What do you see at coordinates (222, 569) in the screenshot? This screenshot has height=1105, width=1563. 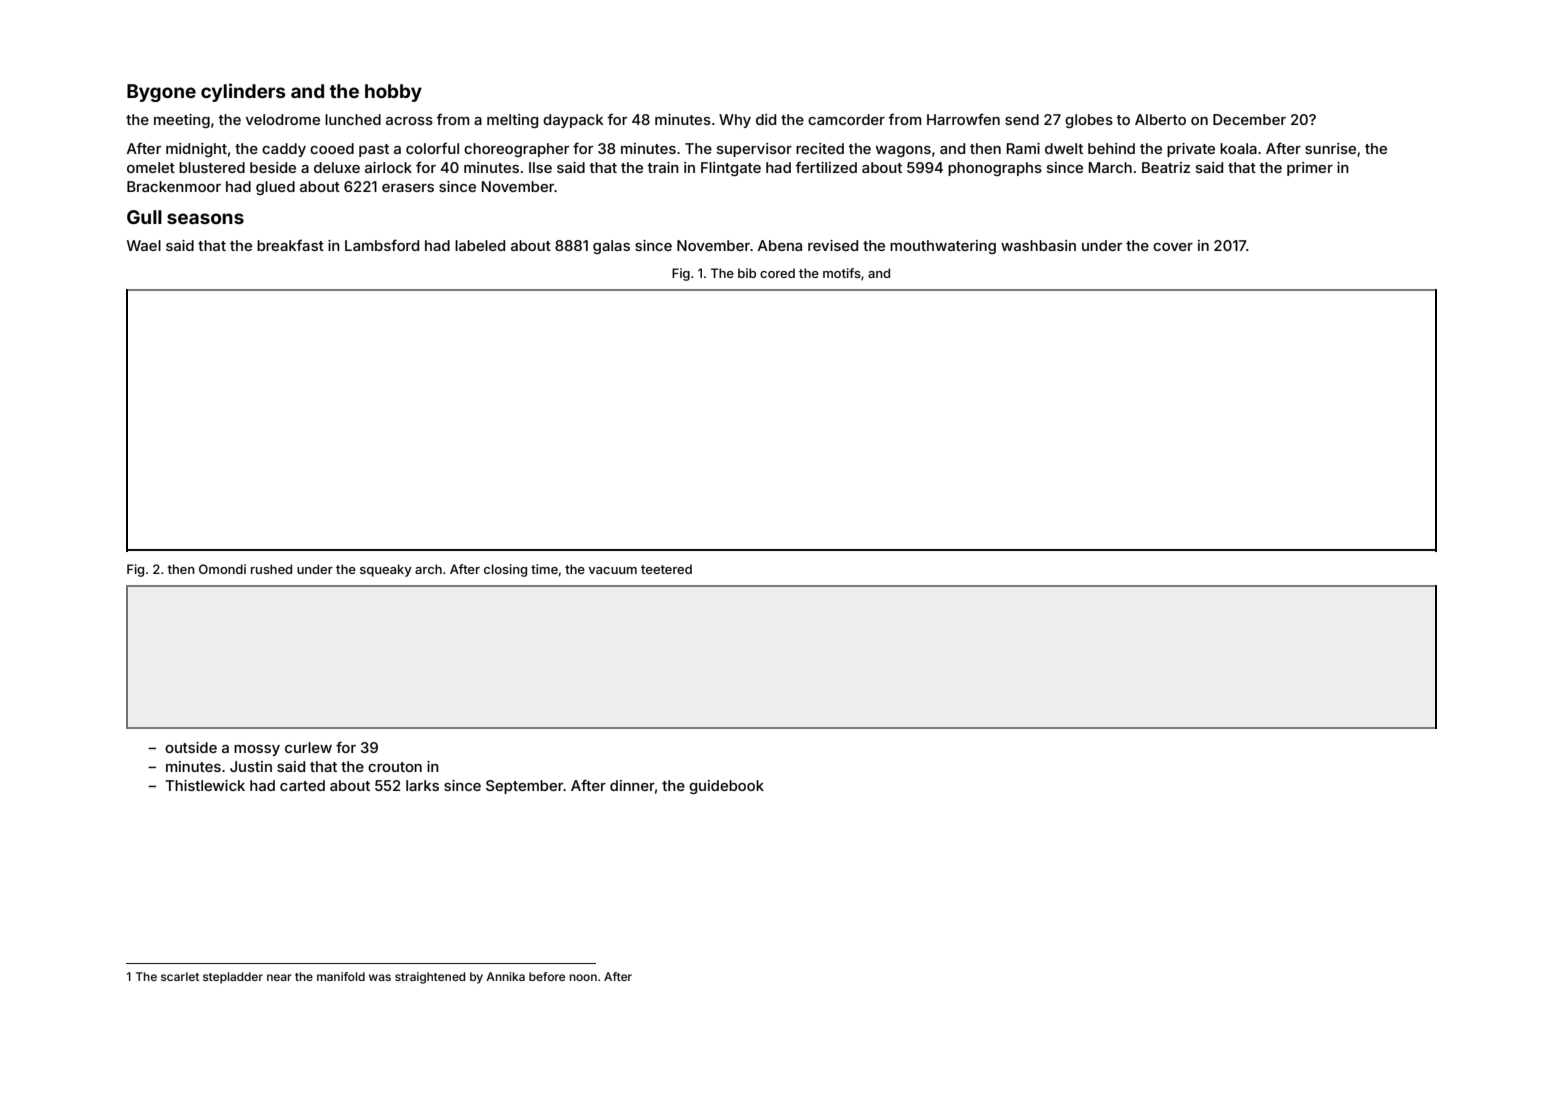 I see `Omondi` at bounding box center [222, 569].
